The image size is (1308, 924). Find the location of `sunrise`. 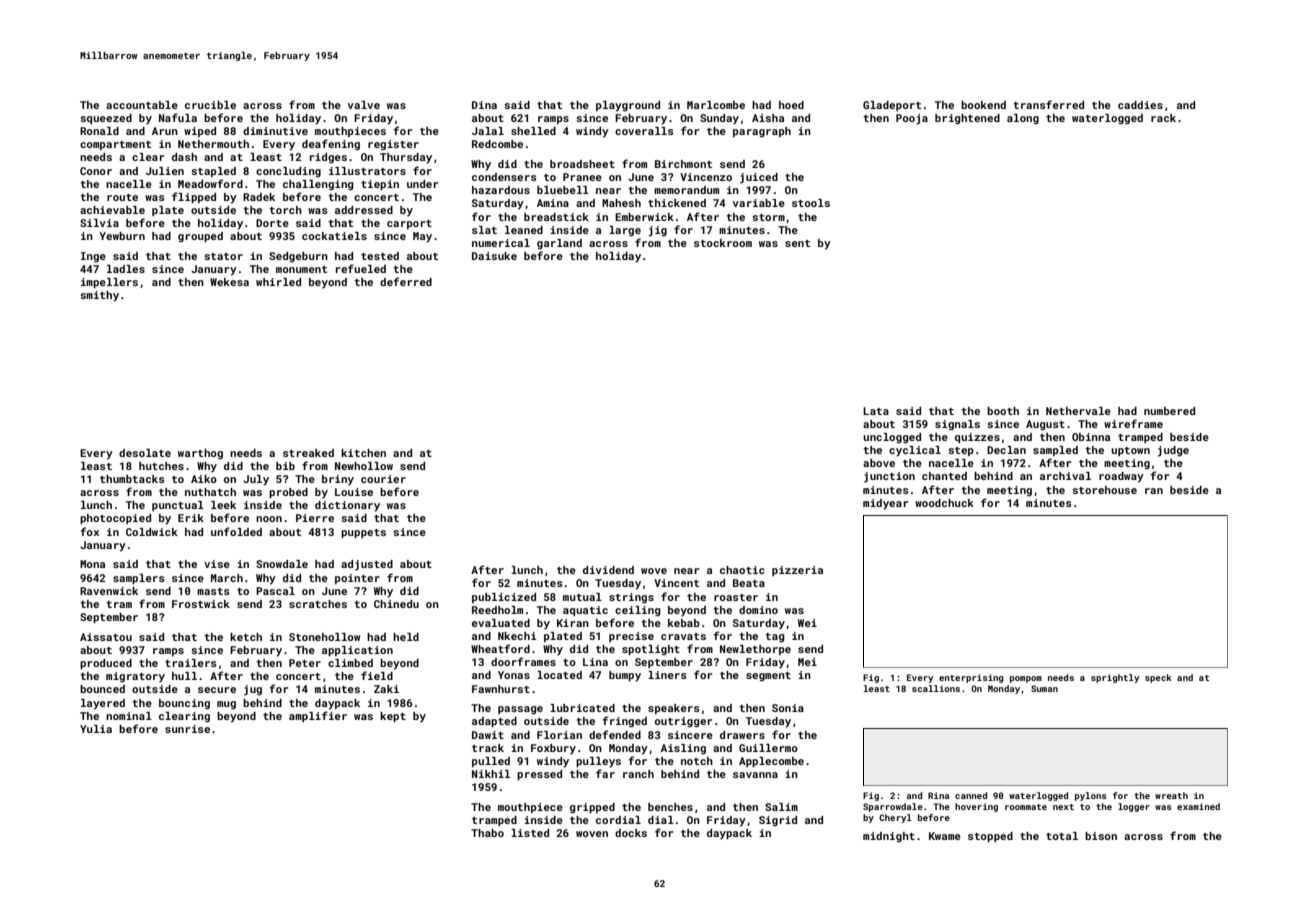

sunrise is located at coordinates (187, 729).
